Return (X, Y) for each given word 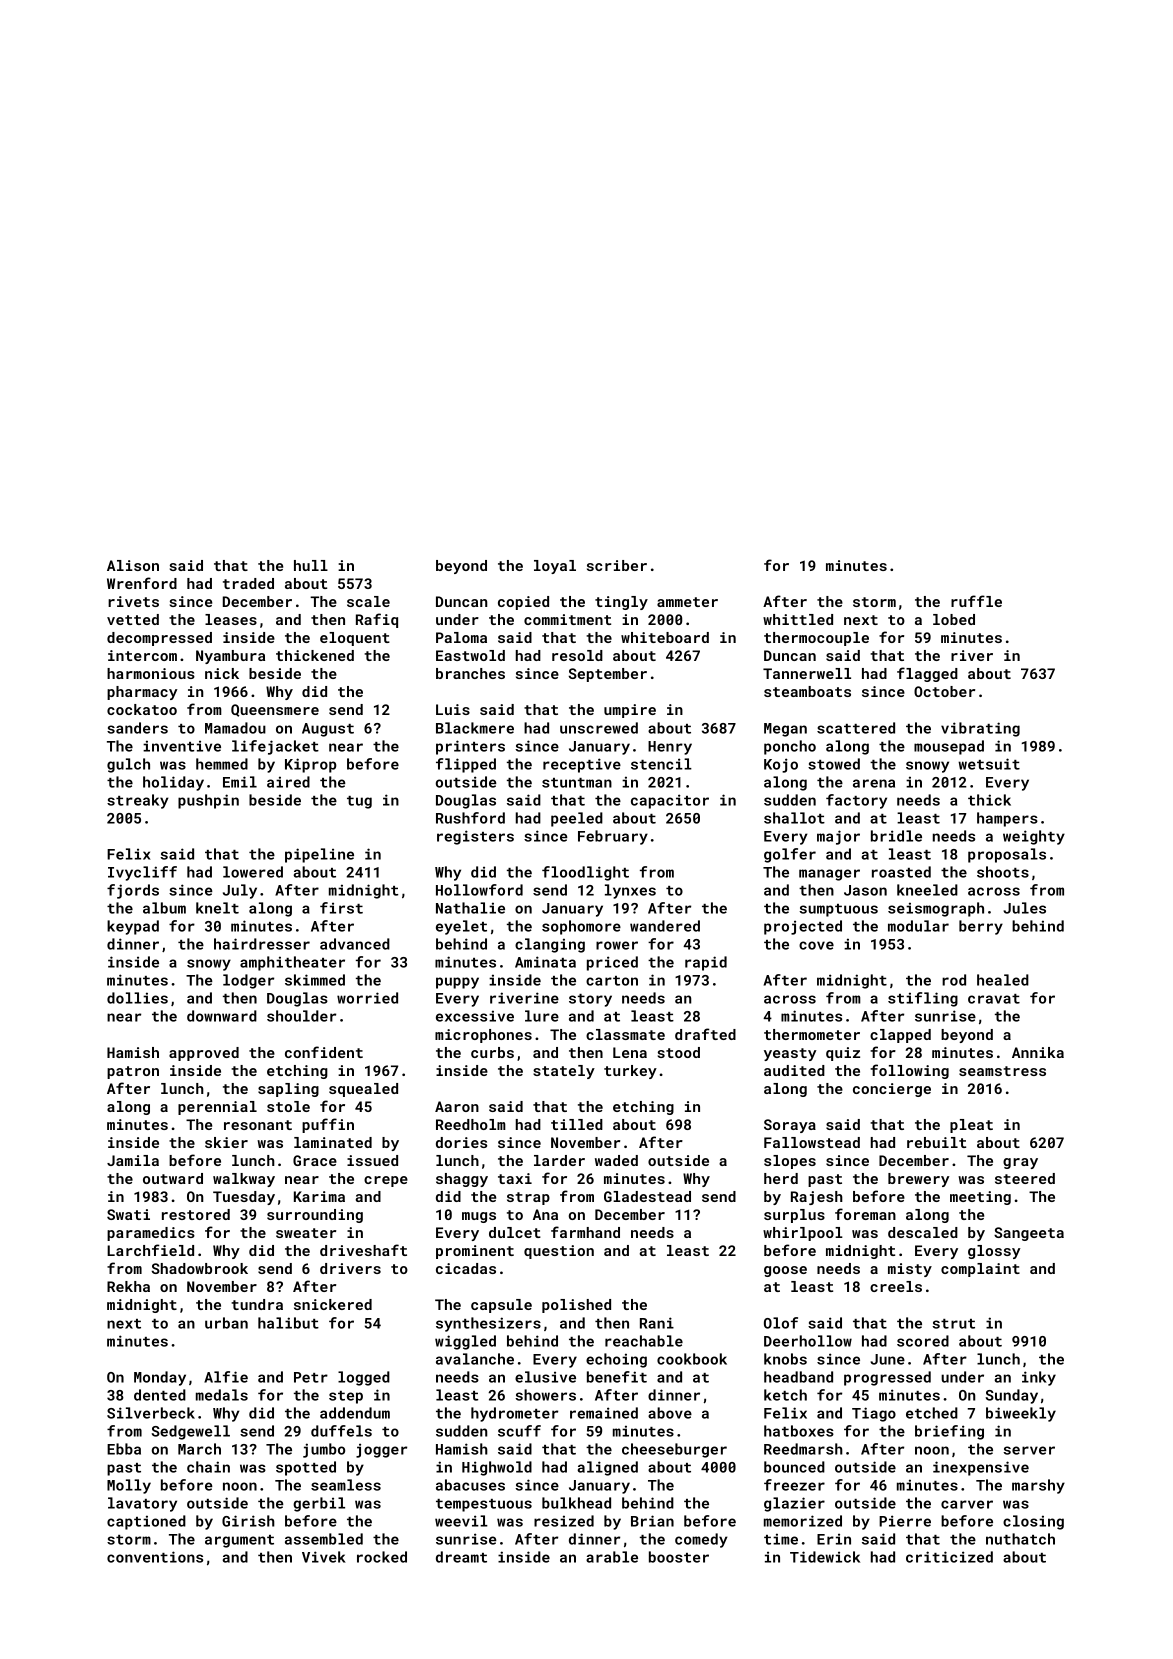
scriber (617, 565)
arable (612, 1557)
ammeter (687, 602)
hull (311, 565)
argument (239, 1541)
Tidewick (825, 1557)
